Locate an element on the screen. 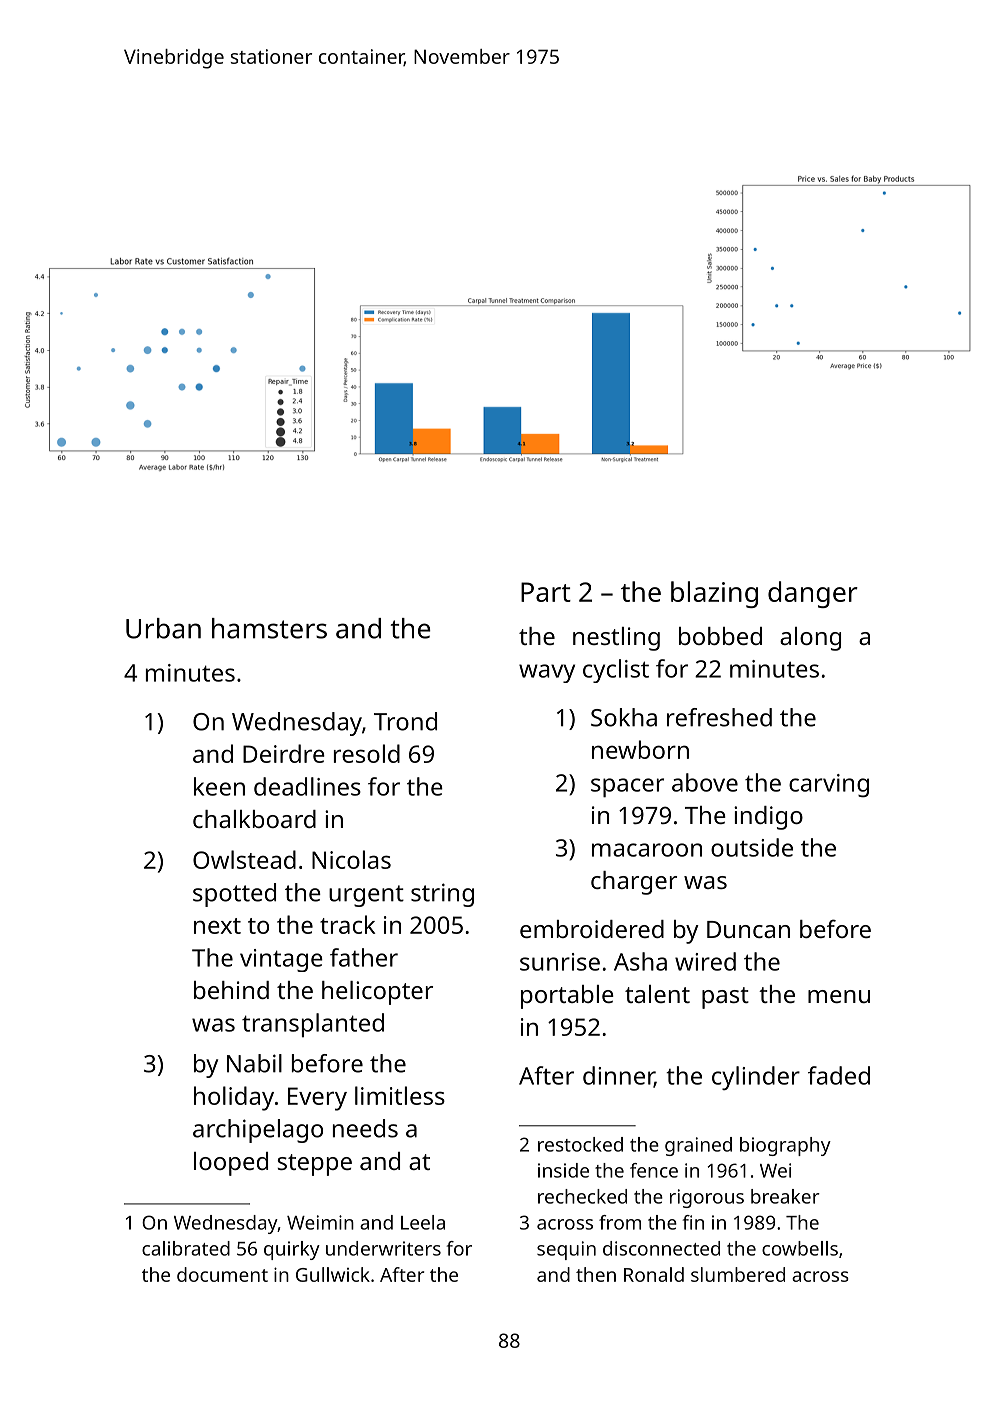 The width and height of the screenshot is (996, 1414). Urban is located at coordinates (163, 628).
